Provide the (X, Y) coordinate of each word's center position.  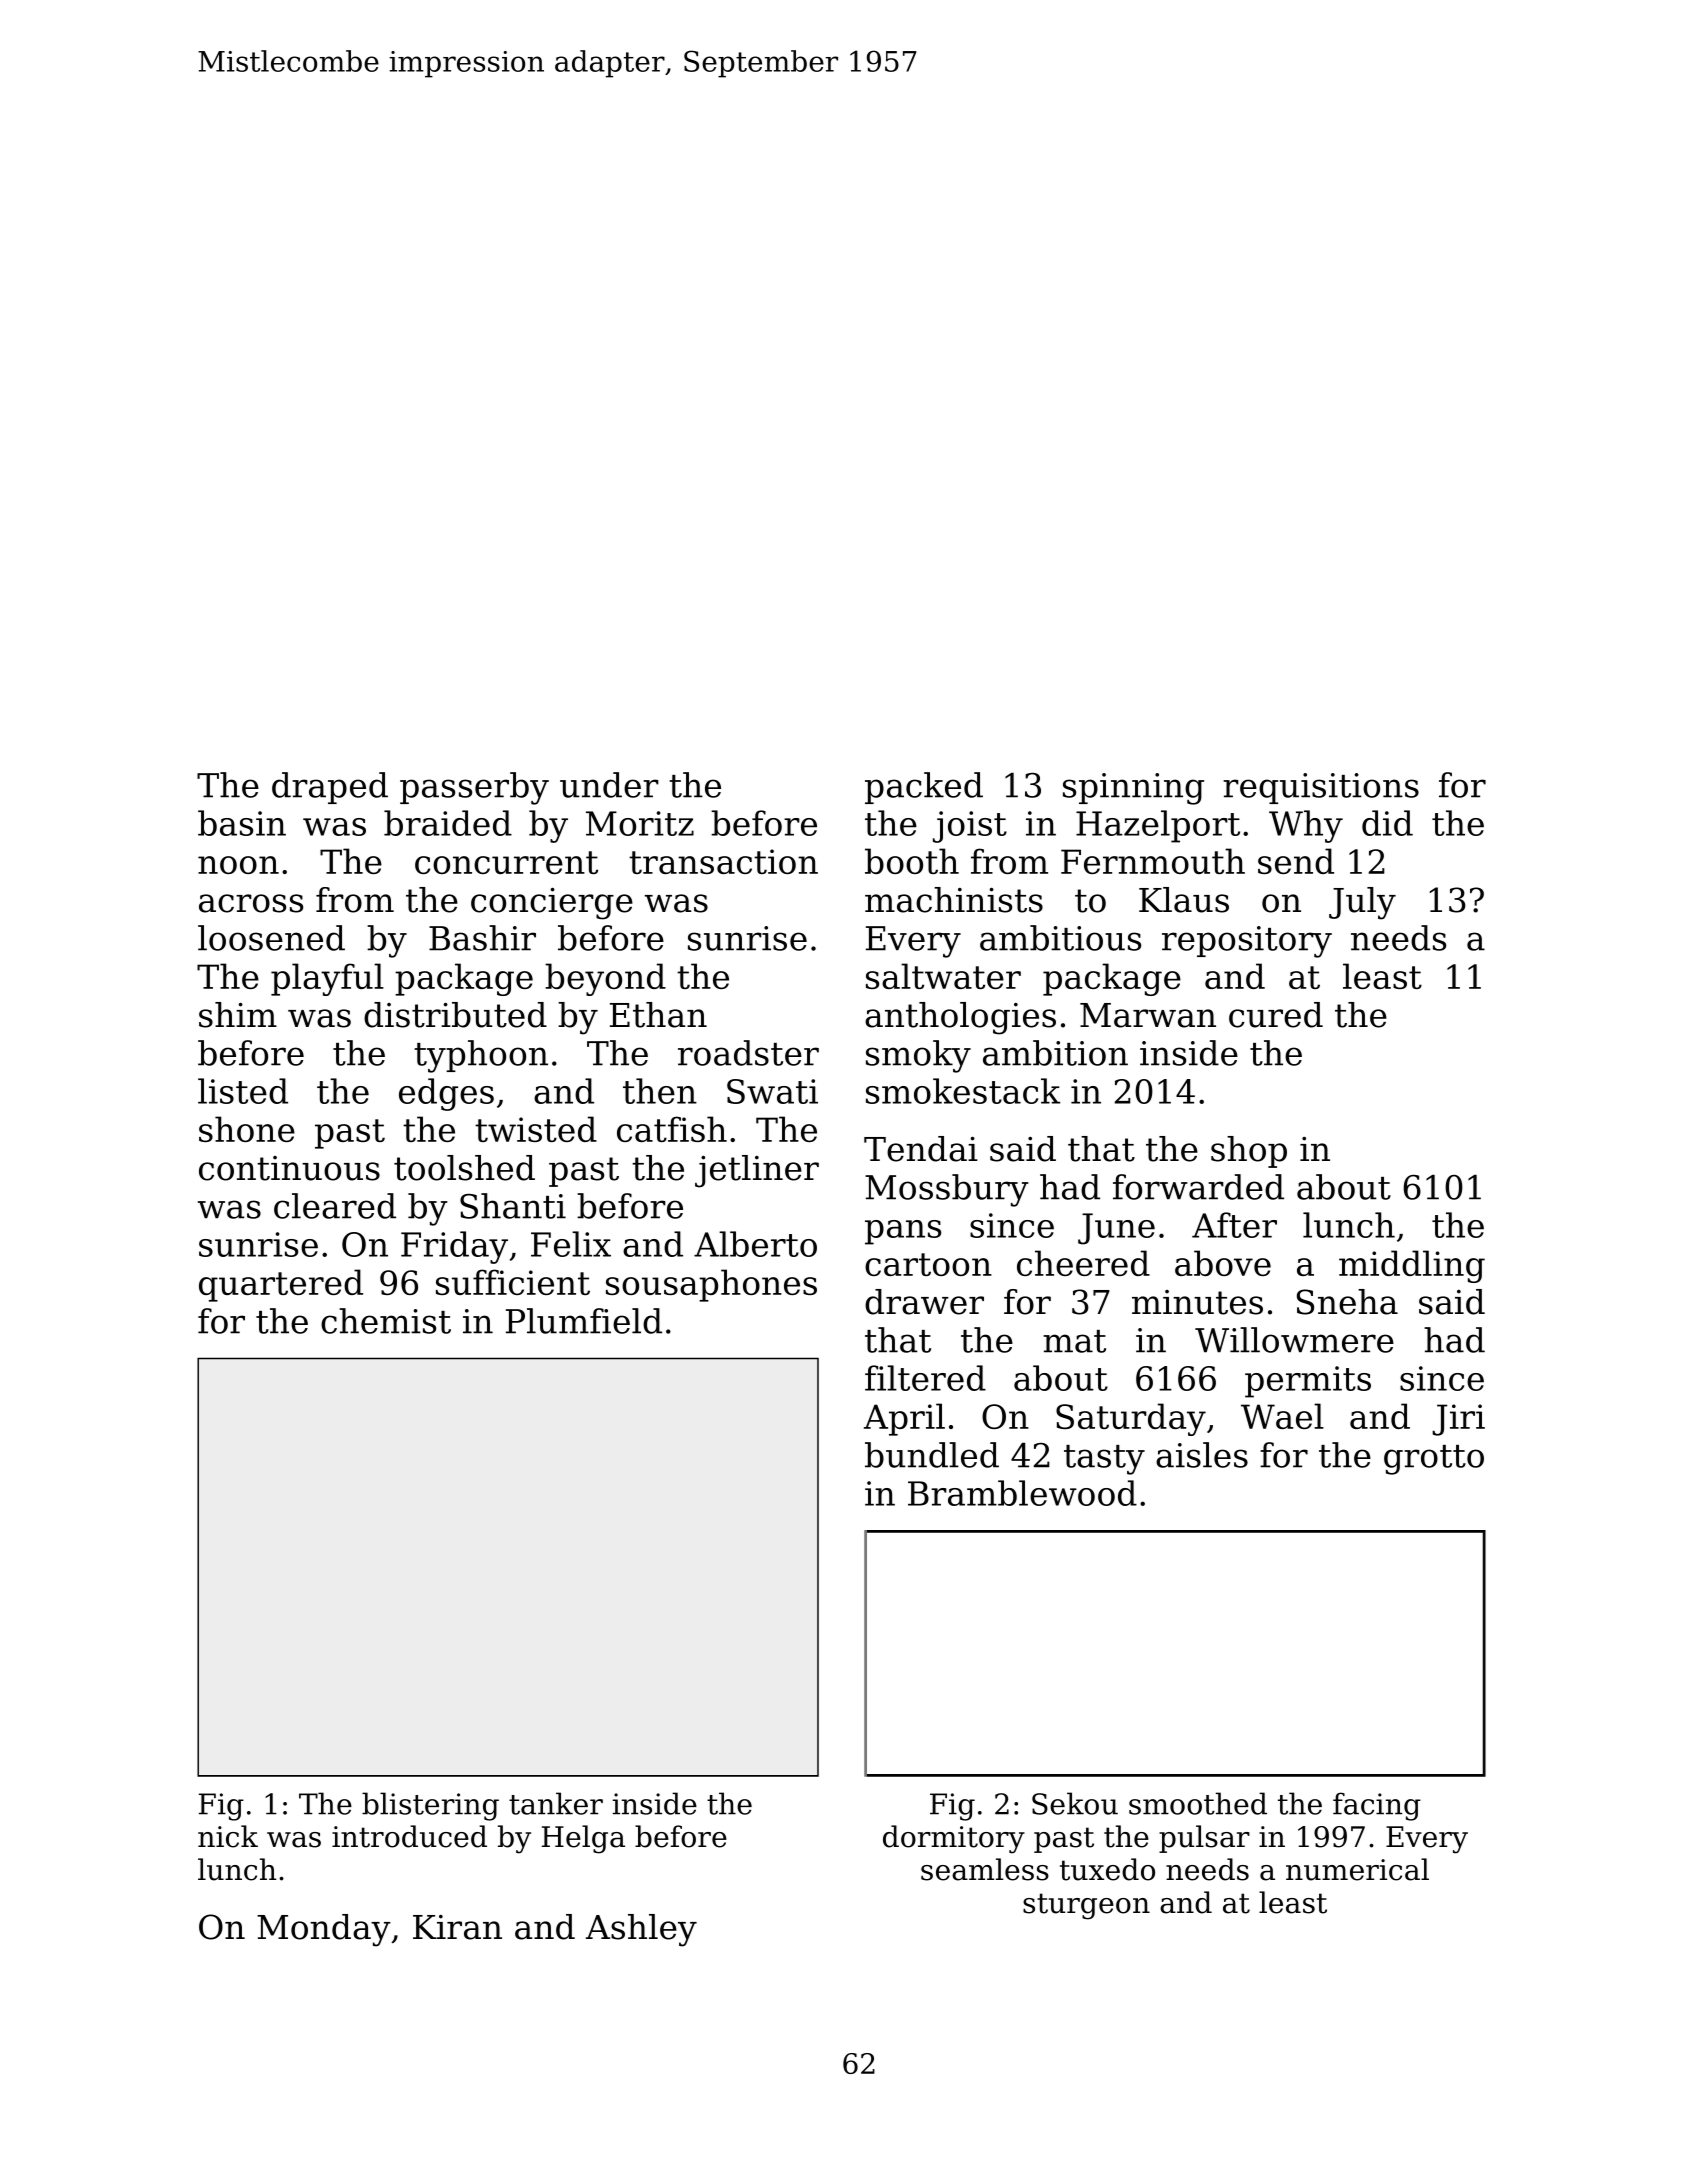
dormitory (954, 1839)
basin (242, 823)
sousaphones (711, 1285)
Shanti (513, 1206)
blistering (430, 1806)
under (609, 785)
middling (1412, 1266)
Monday (324, 1930)
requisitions (1321, 788)
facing (1377, 1806)
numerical (1357, 1869)
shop (1249, 1152)
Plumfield (584, 1321)
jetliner (757, 1171)
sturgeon (1086, 1906)
